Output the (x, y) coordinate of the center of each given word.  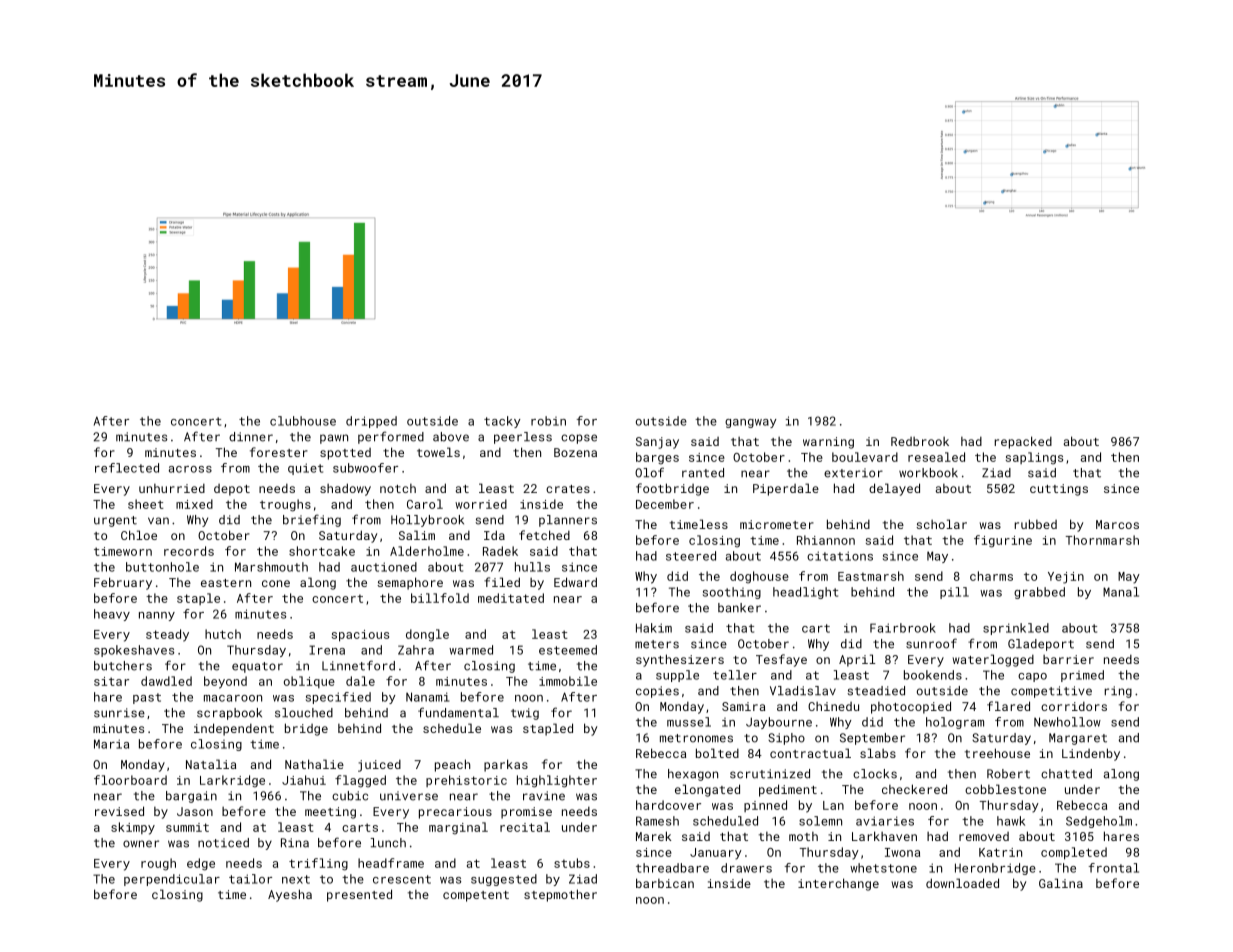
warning (828, 443)
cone (276, 583)
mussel (689, 722)
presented (359, 895)
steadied (876, 691)
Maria (111, 744)
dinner (251, 437)
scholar (941, 524)
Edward (575, 582)
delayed (894, 489)
